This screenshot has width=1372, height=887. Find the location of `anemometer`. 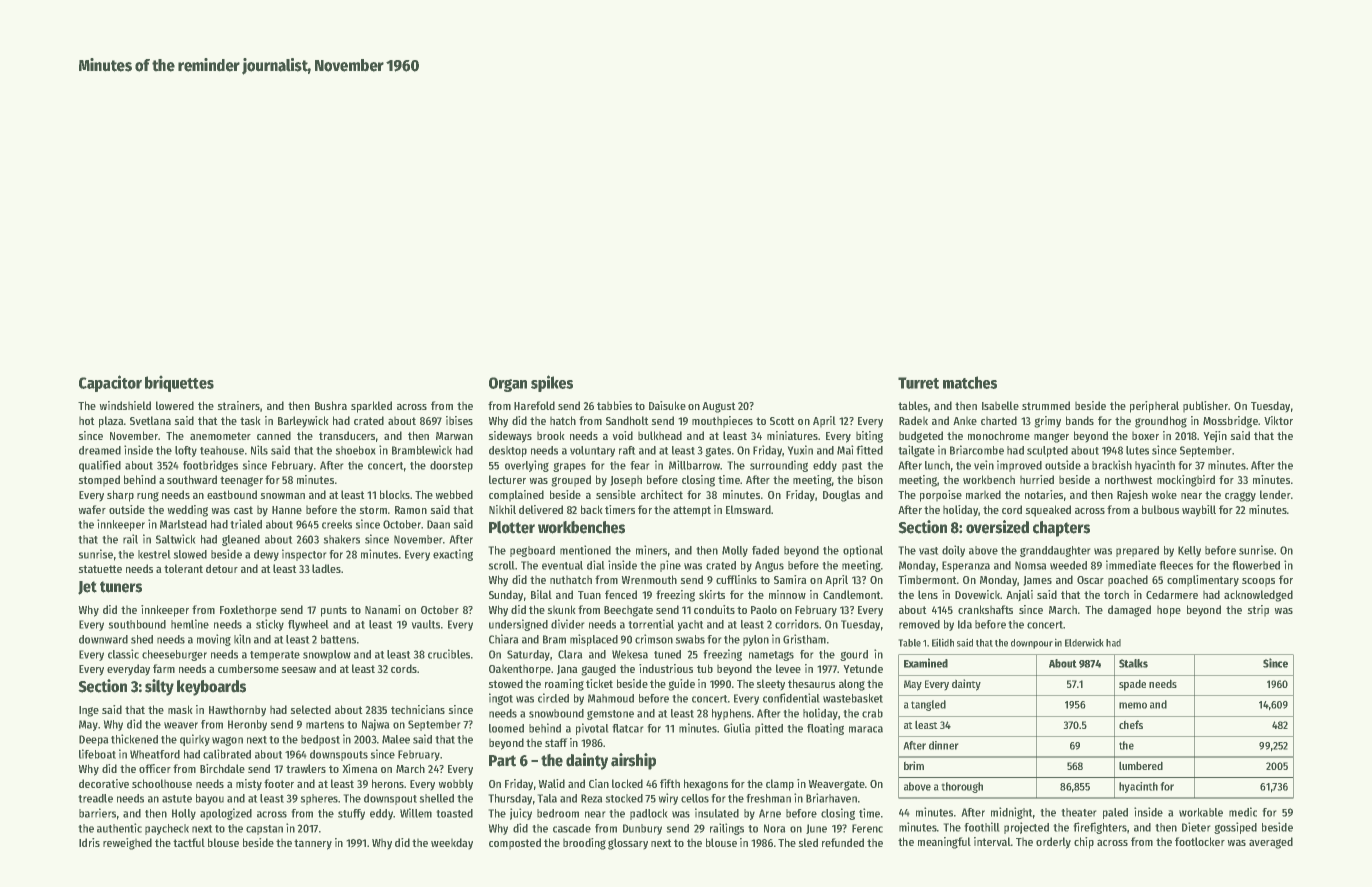

anemometer is located at coordinates (220, 436).
